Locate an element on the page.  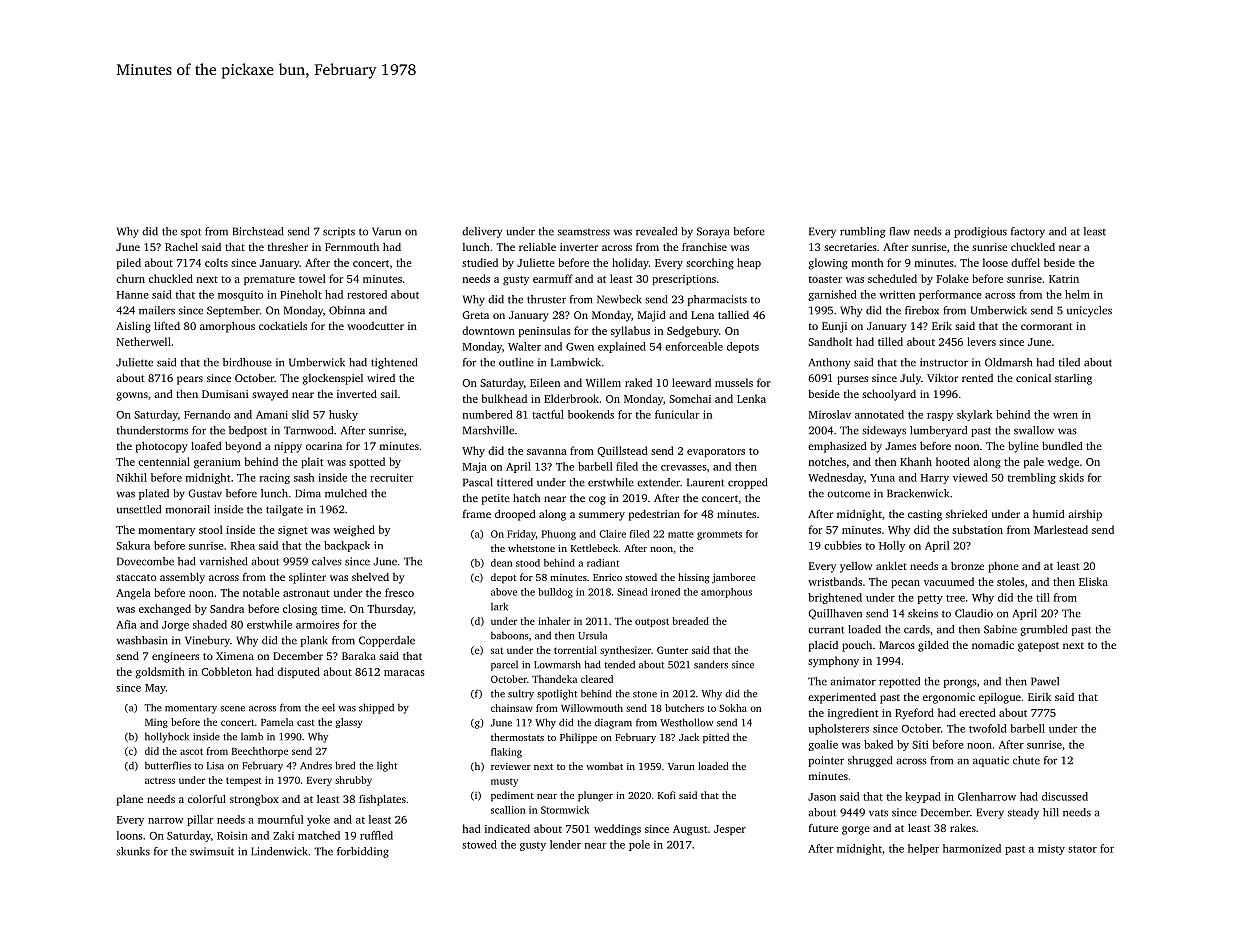
grumbled is located at coordinates (1044, 630).
